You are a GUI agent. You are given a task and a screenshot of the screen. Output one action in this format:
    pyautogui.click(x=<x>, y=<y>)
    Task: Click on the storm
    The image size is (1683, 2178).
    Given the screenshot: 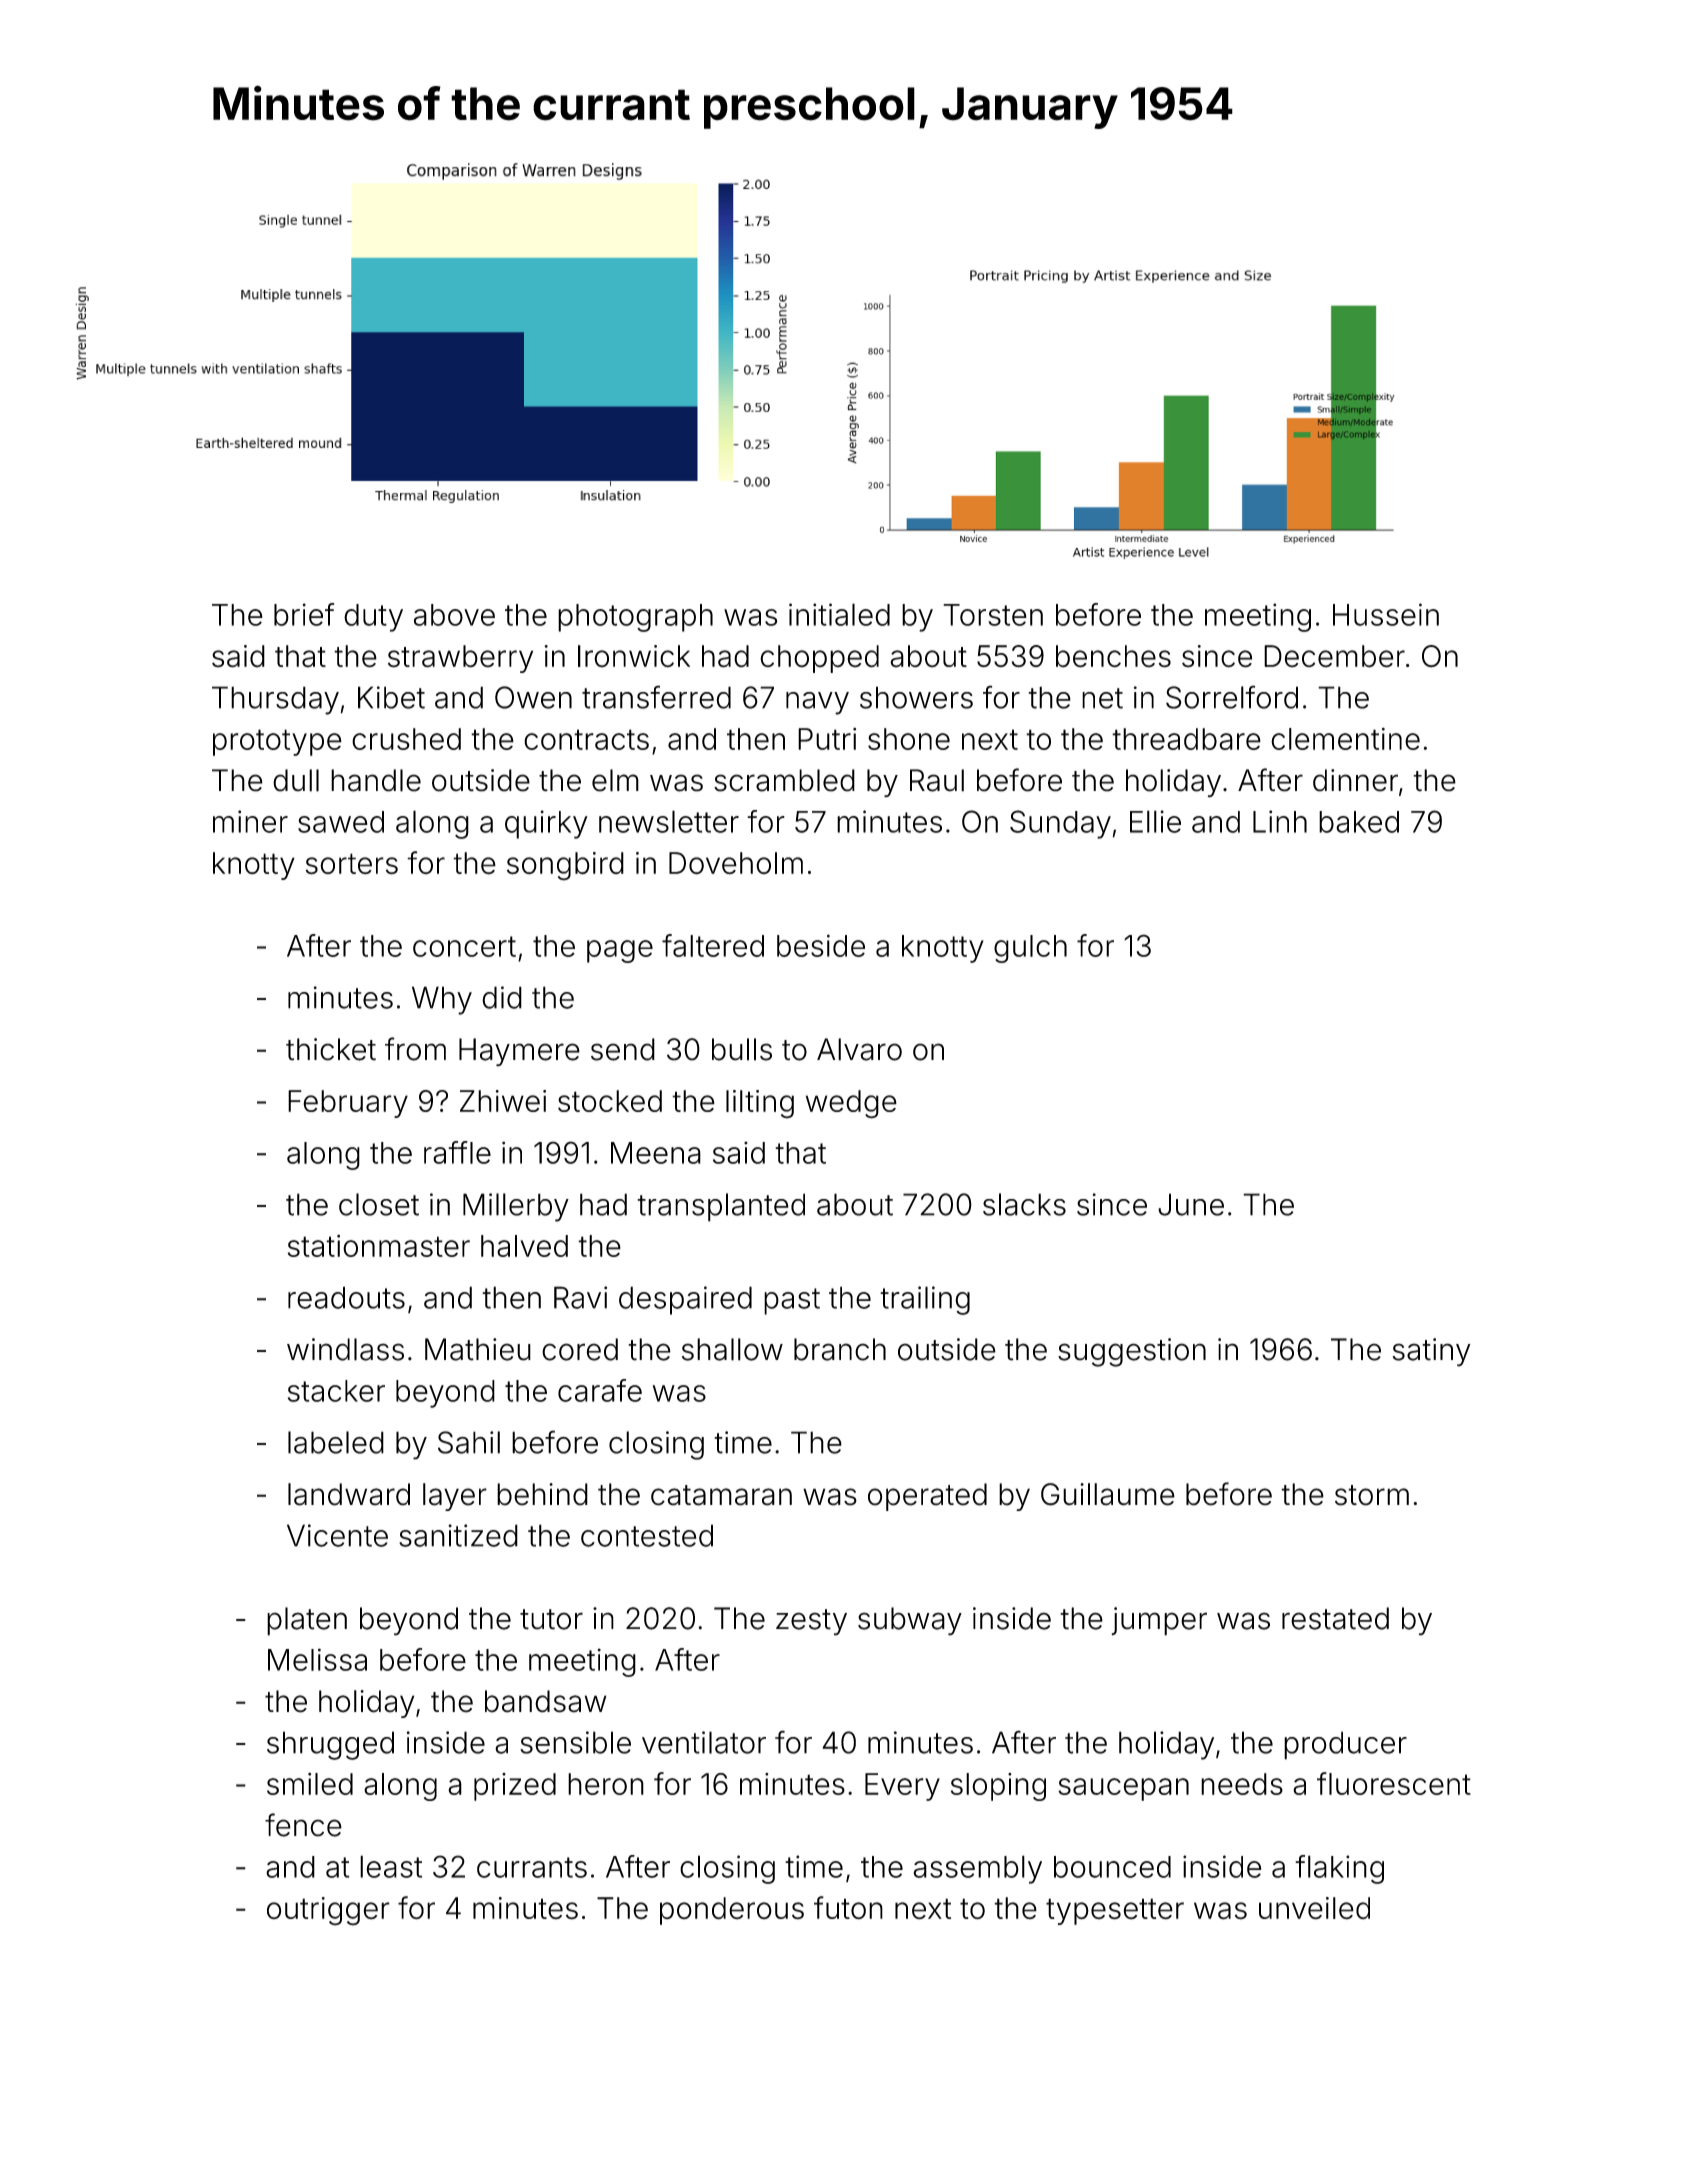 What is the action you would take?
    pyautogui.click(x=1372, y=1495)
